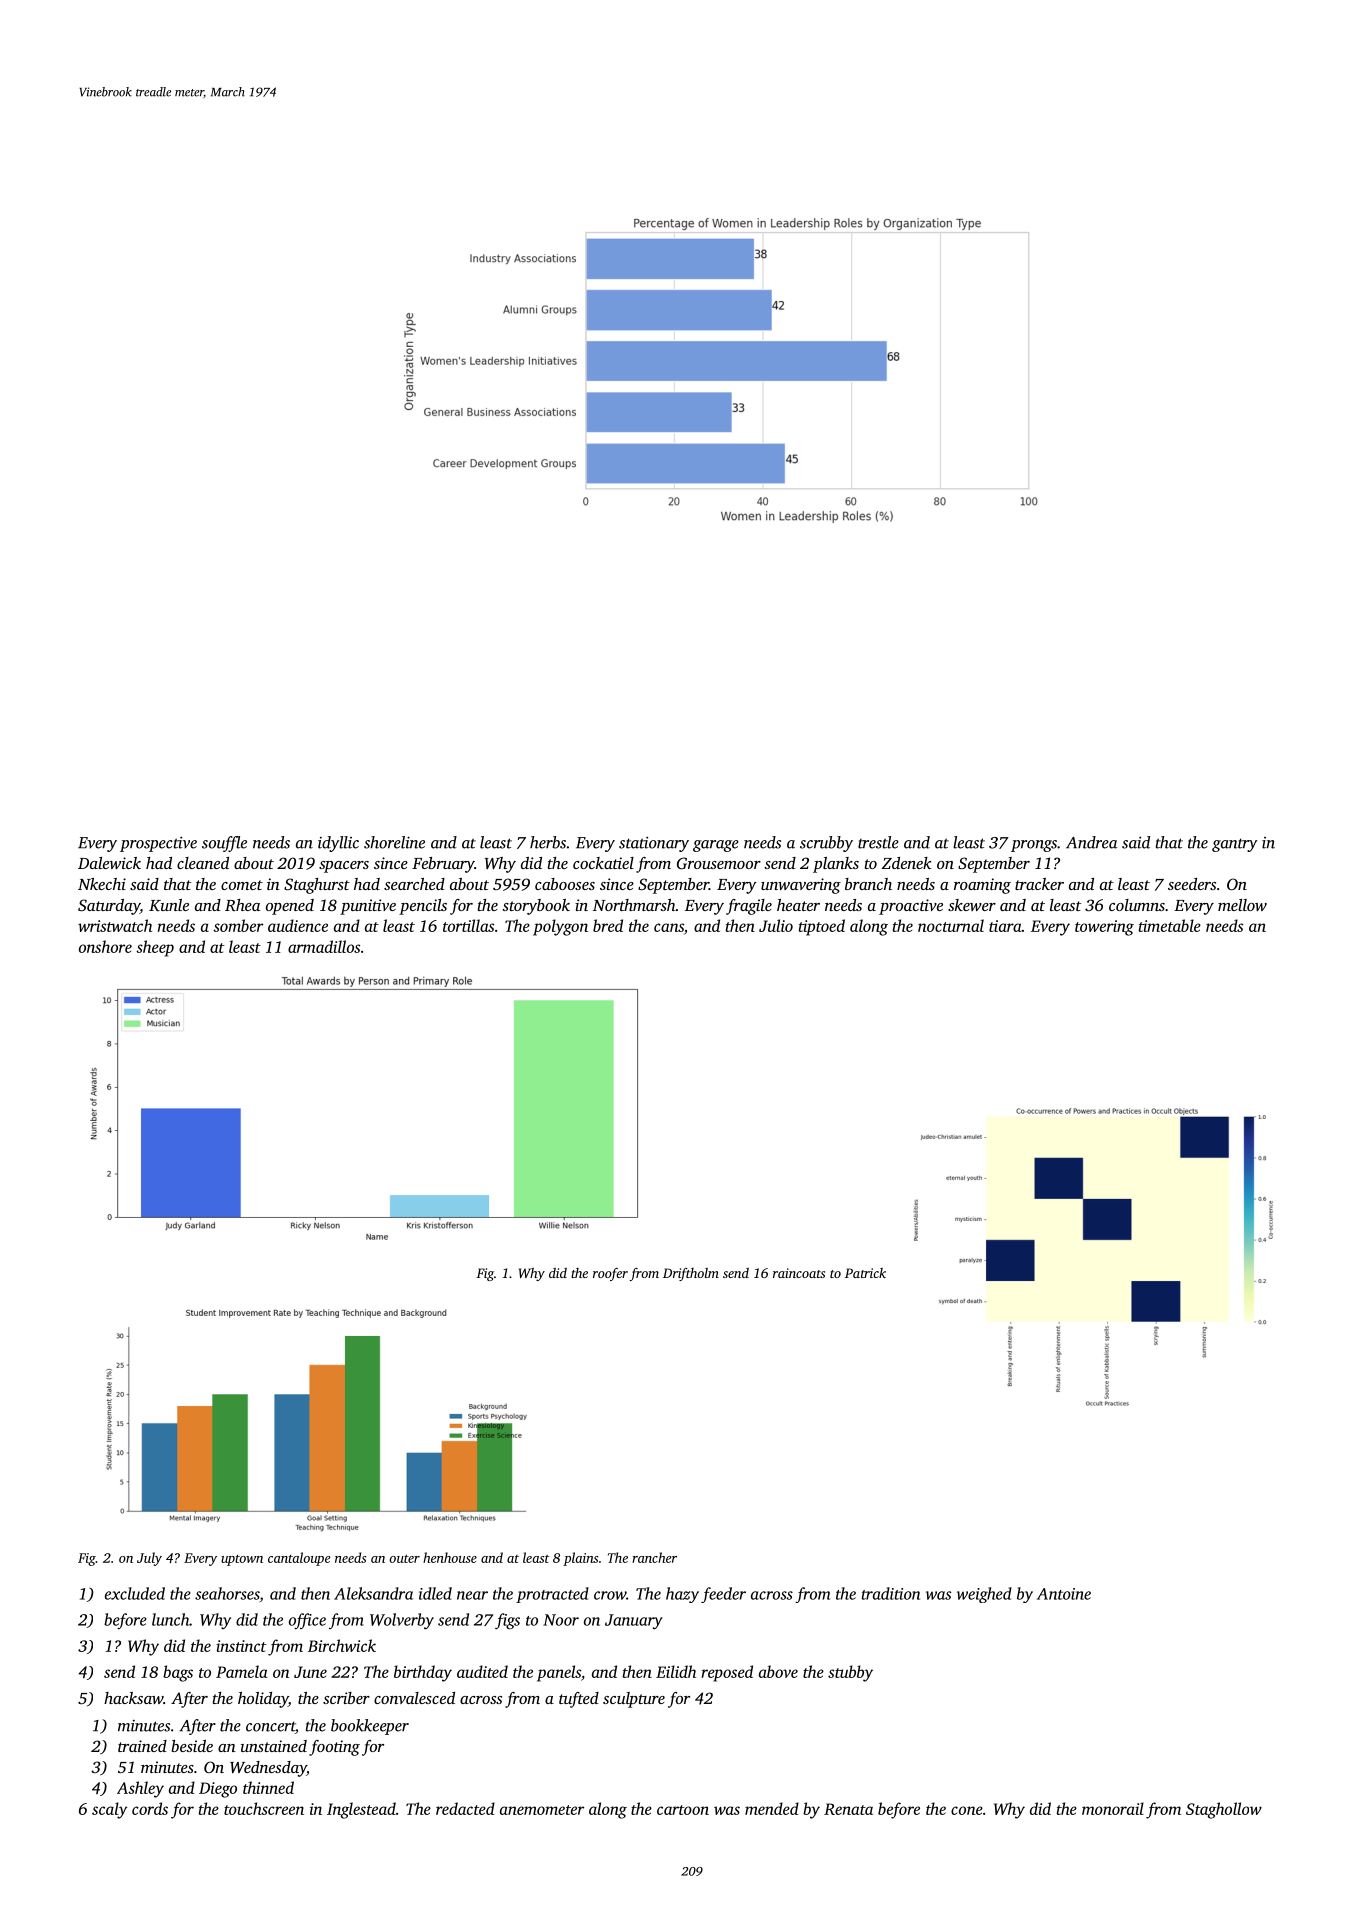 This document has width=1363, height=1927. I want to click on roaming, so click(982, 886).
